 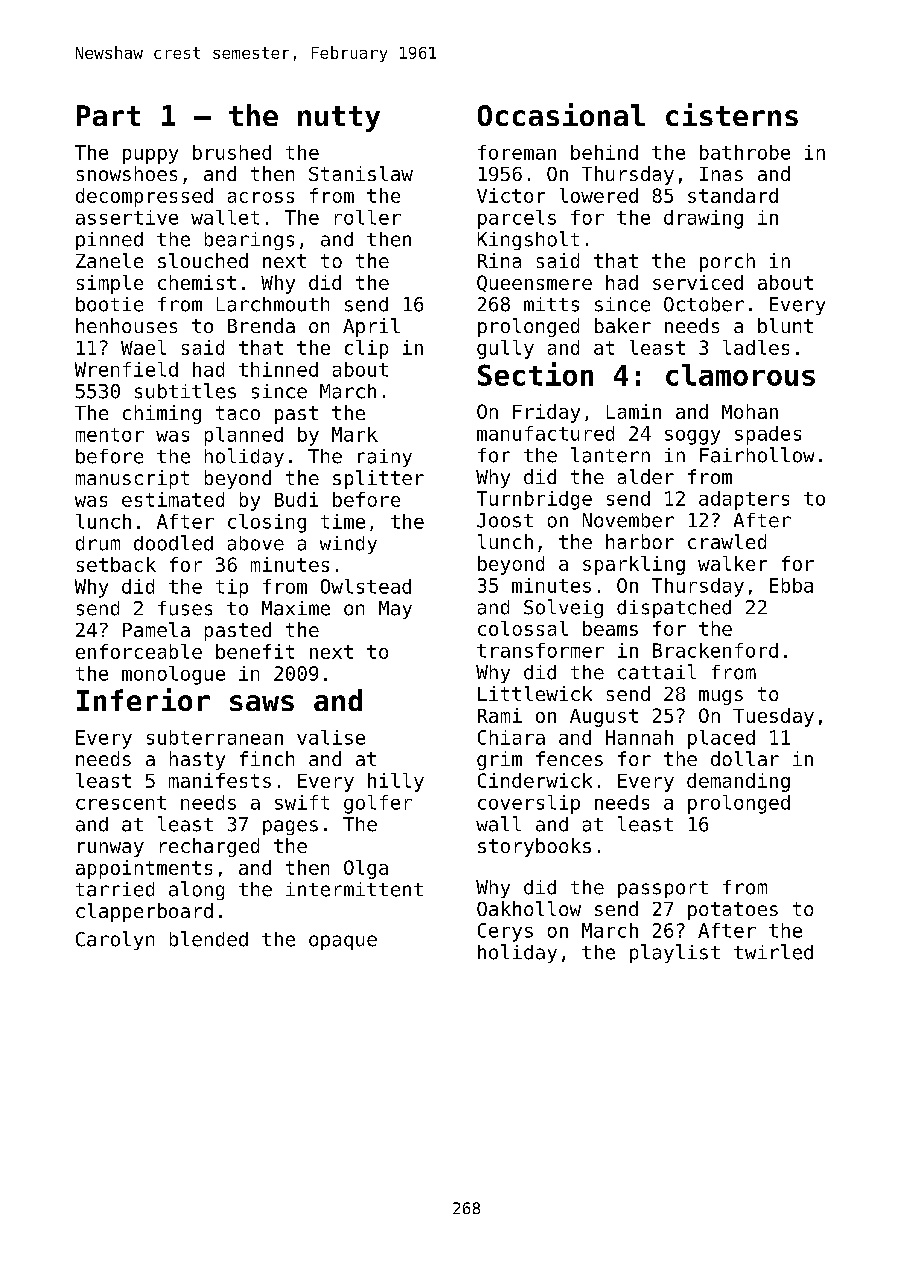 I want to click on puppy, so click(x=150, y=156).
